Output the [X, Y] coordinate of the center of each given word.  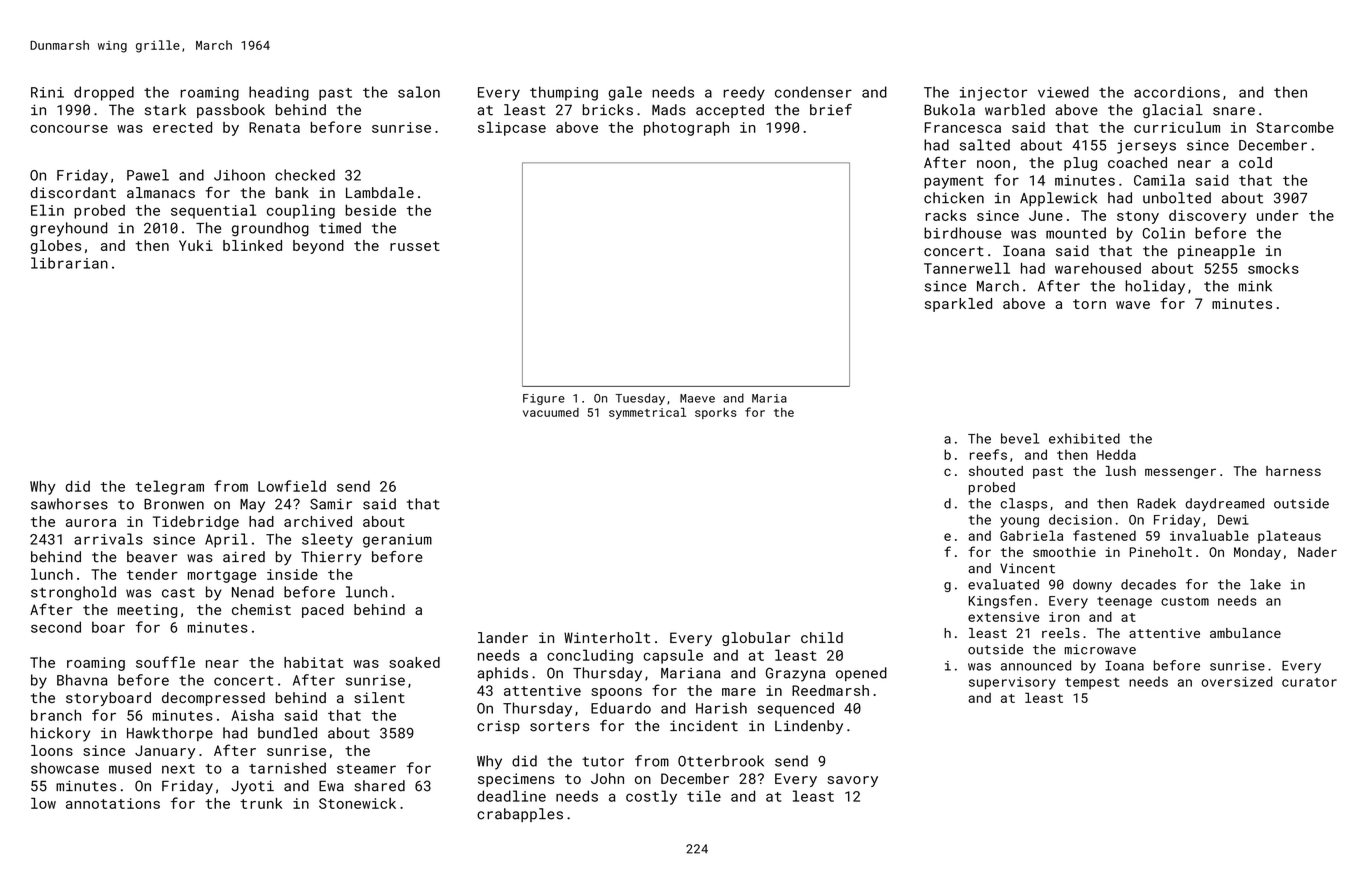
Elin [47, 210]
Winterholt [607, 637]
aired [244, 557]
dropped [104, 93]
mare [739, 692]
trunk [261, 803]
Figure [544, 399]
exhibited [1084, 438]
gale [625, 93]
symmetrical [647, 413]
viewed [1063, 92]
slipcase [512, 129]
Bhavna [82, 680]
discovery [1207, 217]
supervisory [1012, 683]
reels [1061, 633]
